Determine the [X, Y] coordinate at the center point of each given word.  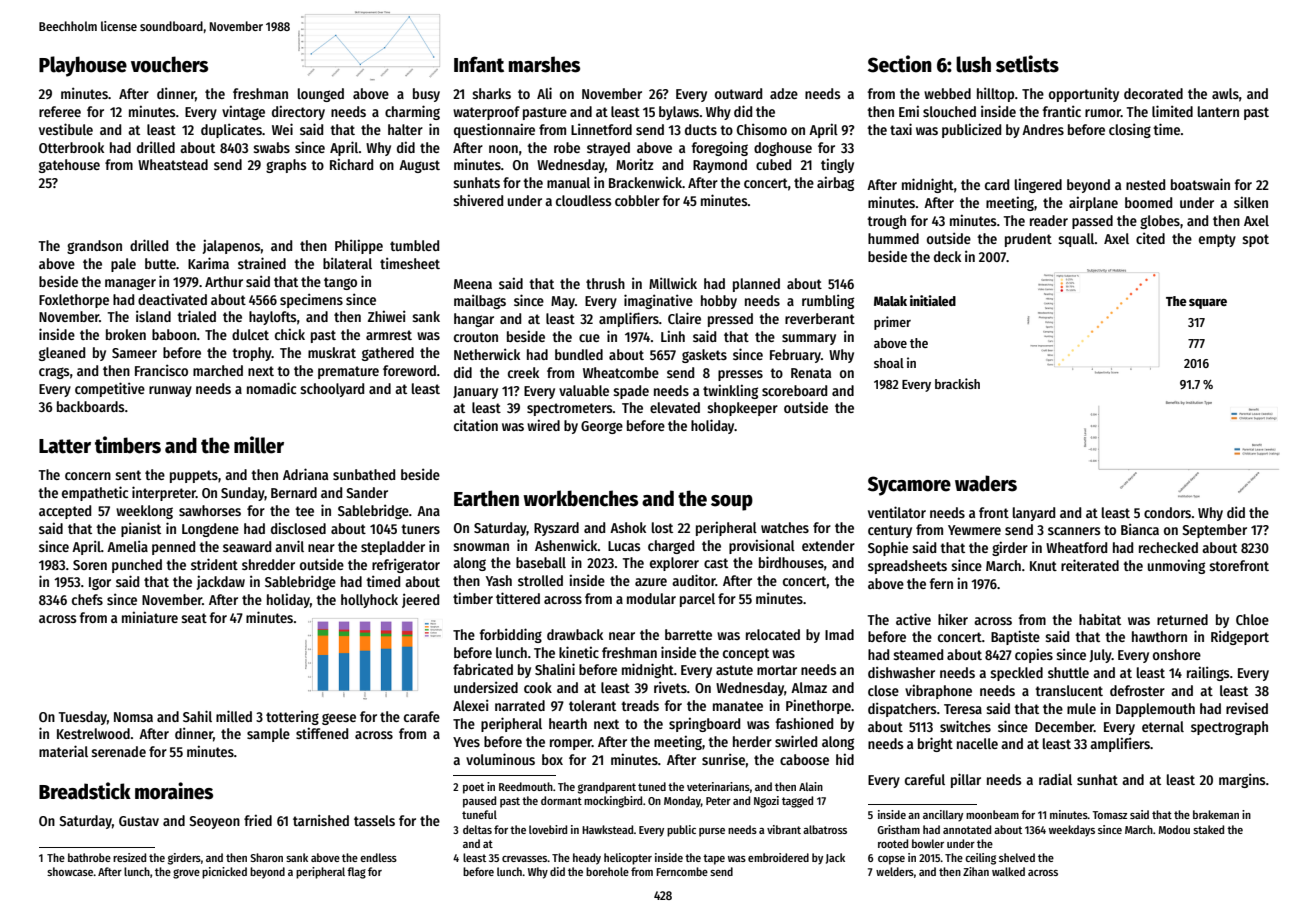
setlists [1027, 64]
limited [1172, 111]
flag [356, 873]
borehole [607, 871]
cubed [773, 164]
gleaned [62, 354]
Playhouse [83, 66]
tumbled [414, 245]
